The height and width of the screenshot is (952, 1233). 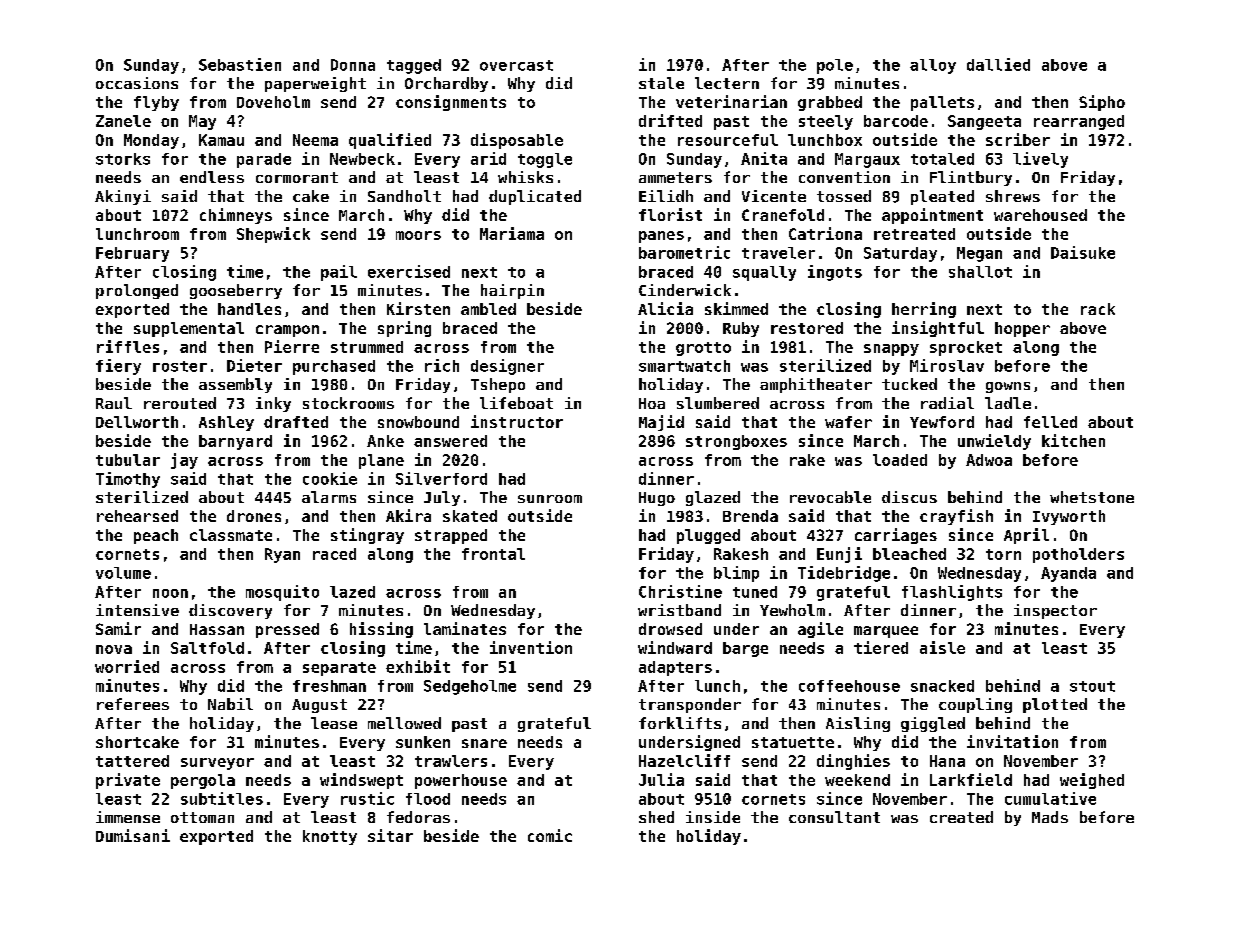 I want to click on invitation, so click(x=1012, y=741).
